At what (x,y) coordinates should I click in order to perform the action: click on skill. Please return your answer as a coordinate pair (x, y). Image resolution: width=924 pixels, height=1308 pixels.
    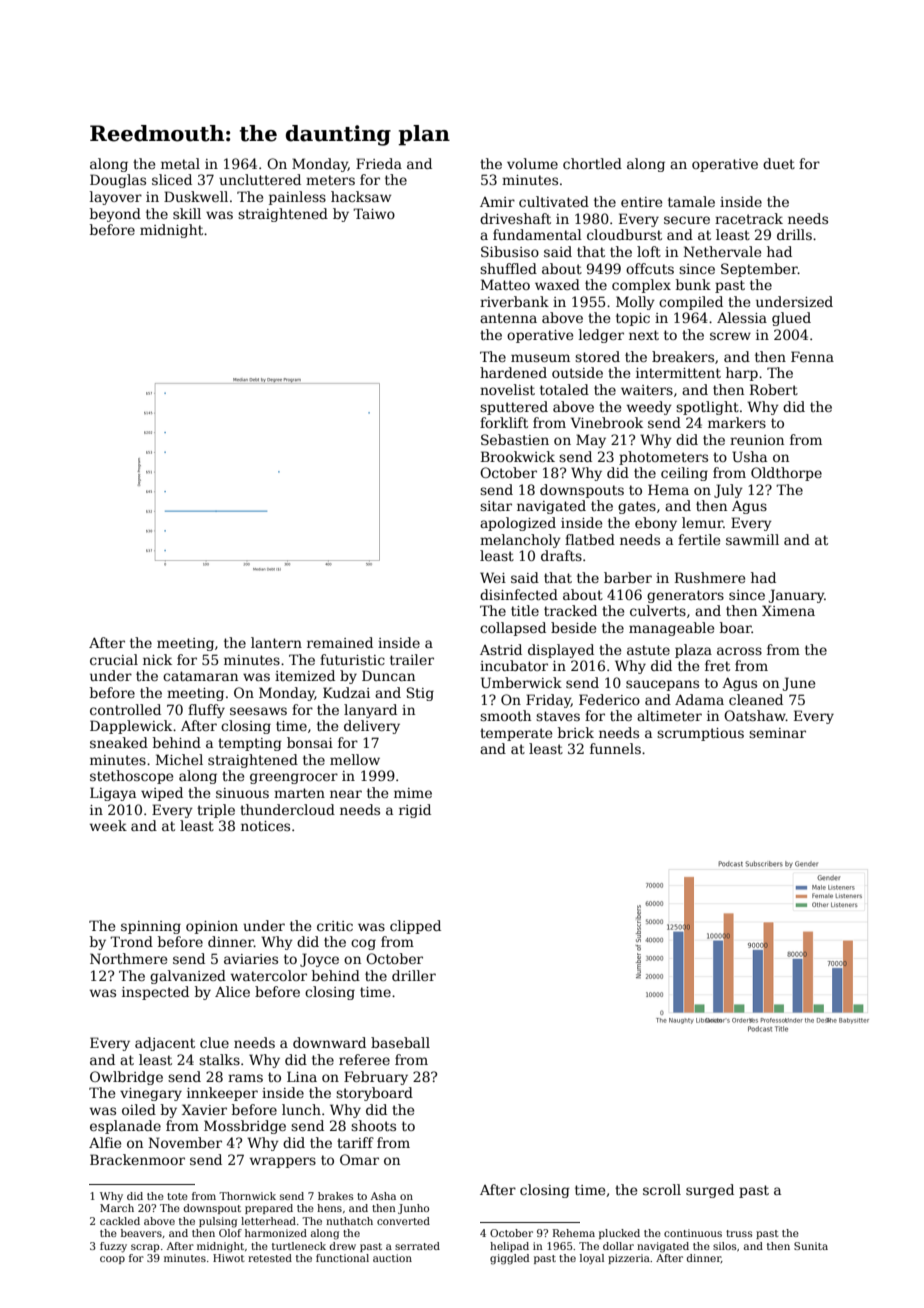
    Looking at the image, I should click on (187, 213).
